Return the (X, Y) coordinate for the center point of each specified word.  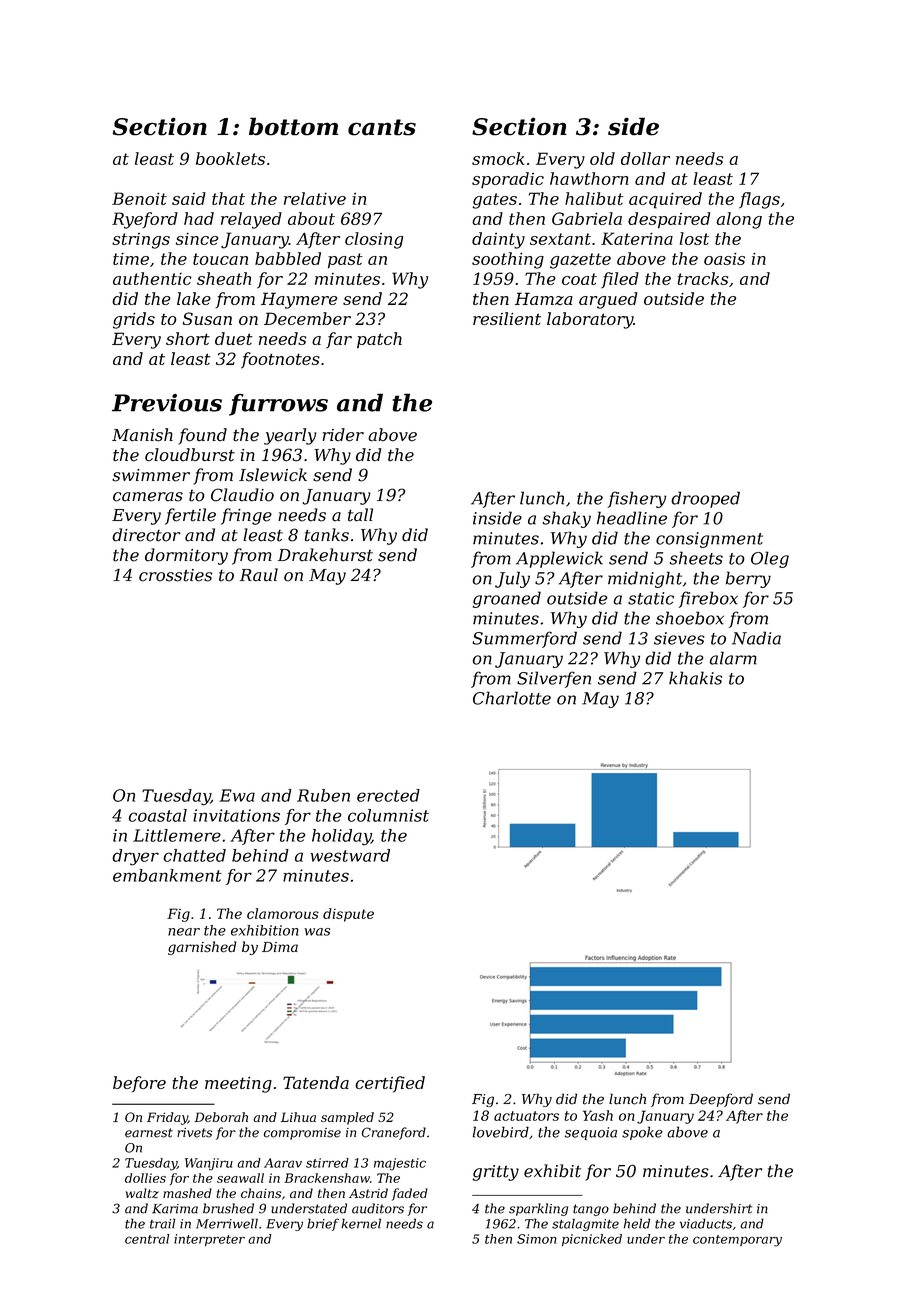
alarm (733, 658)
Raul (259, 575)
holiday (341, 837)
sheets (696, 558)
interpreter (209, 1240)
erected (388, 795)
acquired (665, 200)
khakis (695, 678)
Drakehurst (325, 555)
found (202, 436)
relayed (251, 220)
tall (360, 515)
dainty (498, 240)
